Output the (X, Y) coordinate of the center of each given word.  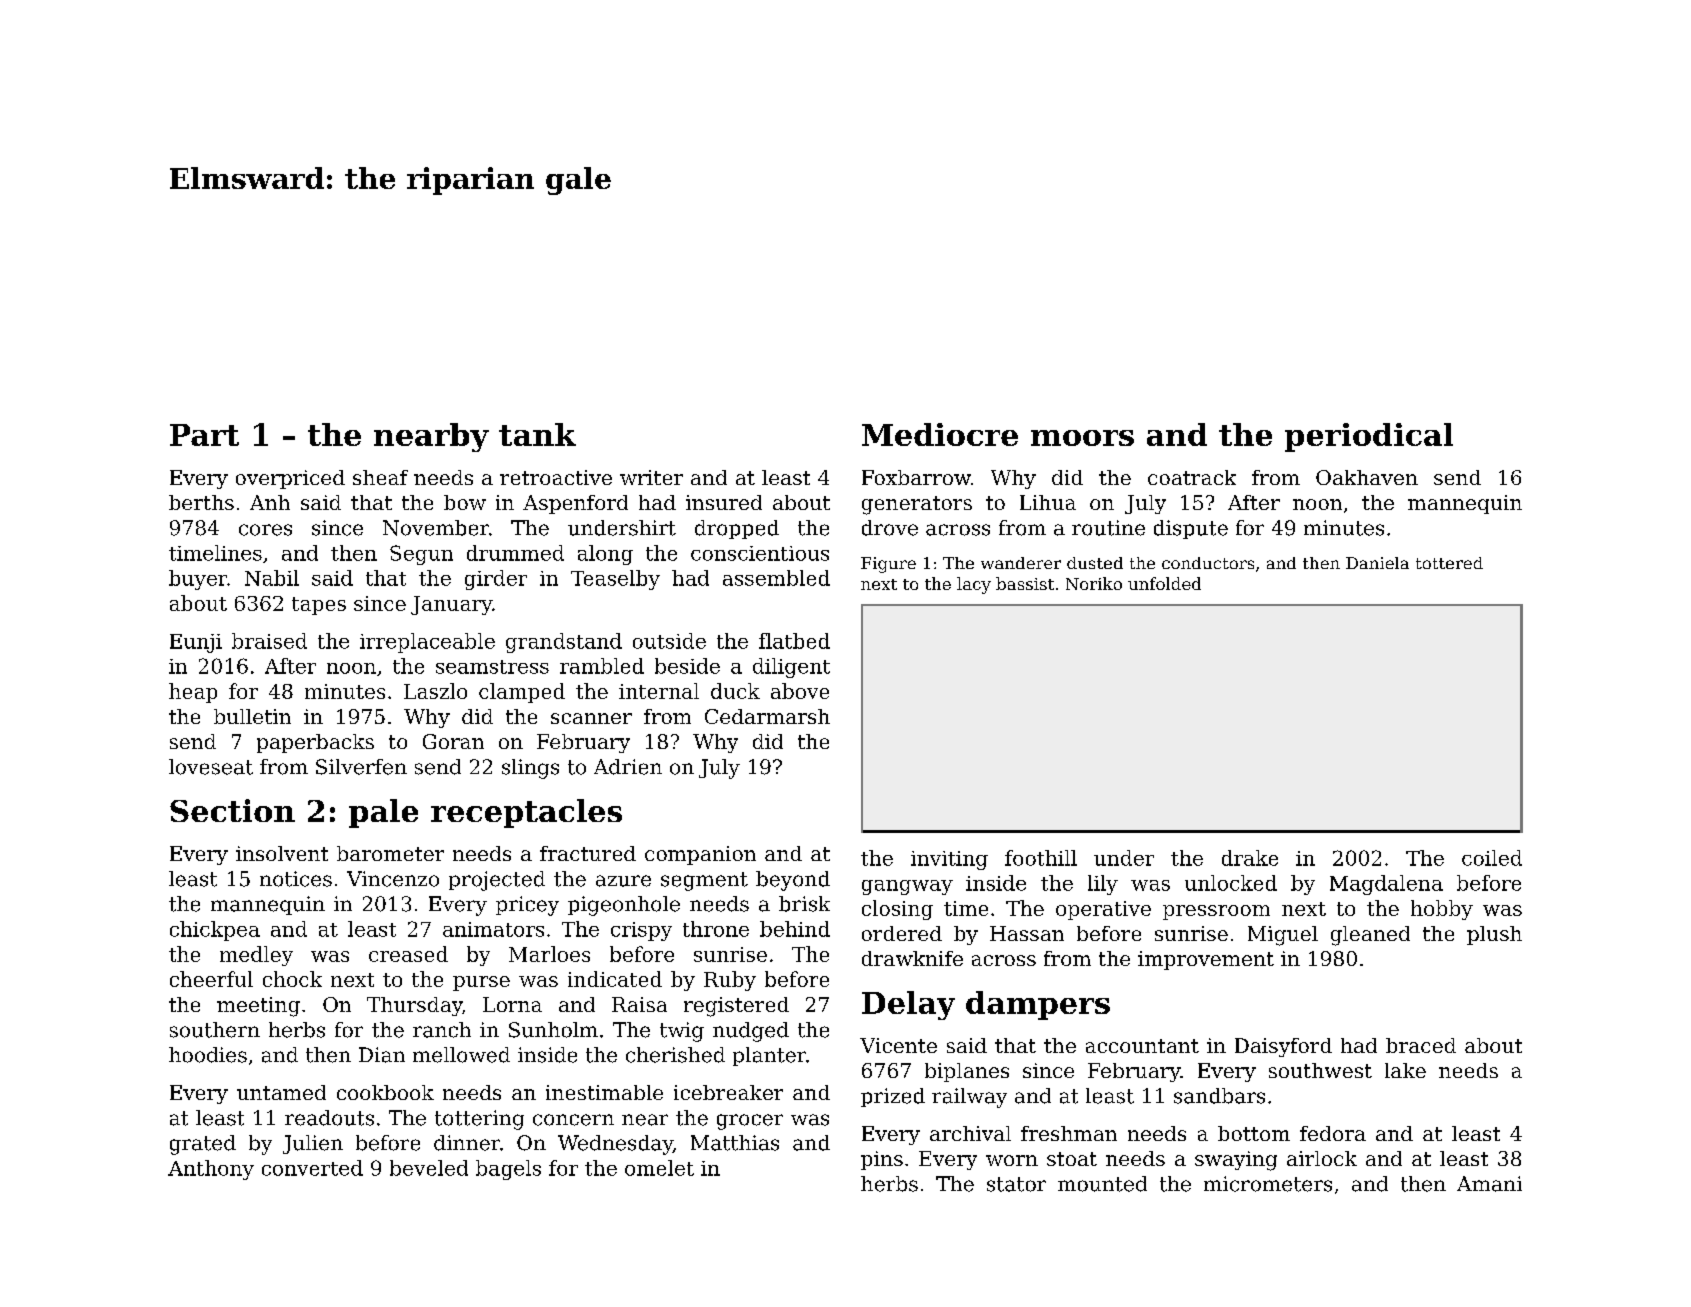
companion (700, 855)
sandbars (1219, 1096)
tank (537, 434)
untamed (281, 1092)
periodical (1369, 437)
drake (1250, 858)
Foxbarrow (916, 477)
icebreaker (728, 1092)
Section (232, 810)
